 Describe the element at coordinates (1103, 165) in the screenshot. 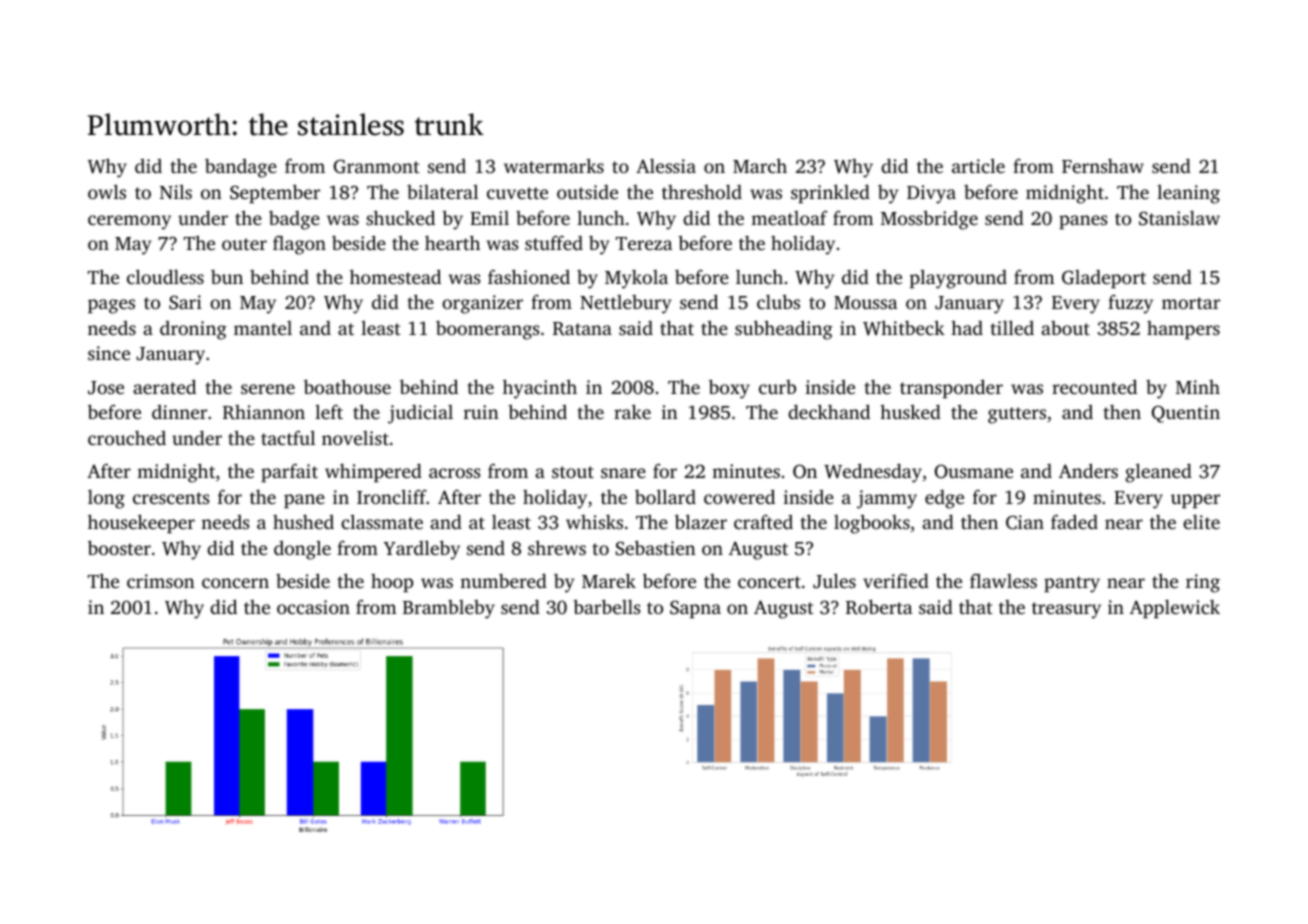

I see `Fernshaw` at that location.
